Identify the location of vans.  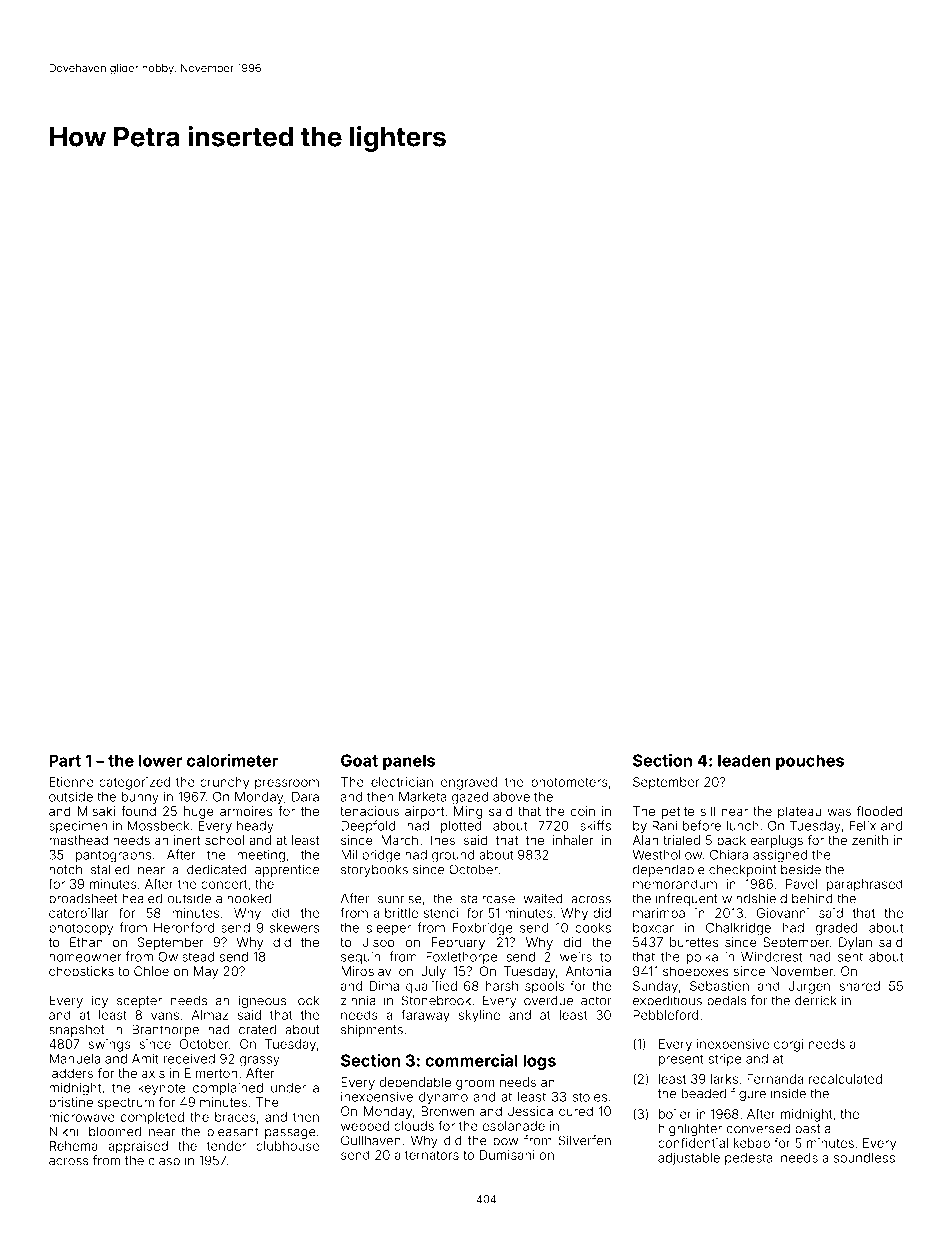
(165, 1016).
